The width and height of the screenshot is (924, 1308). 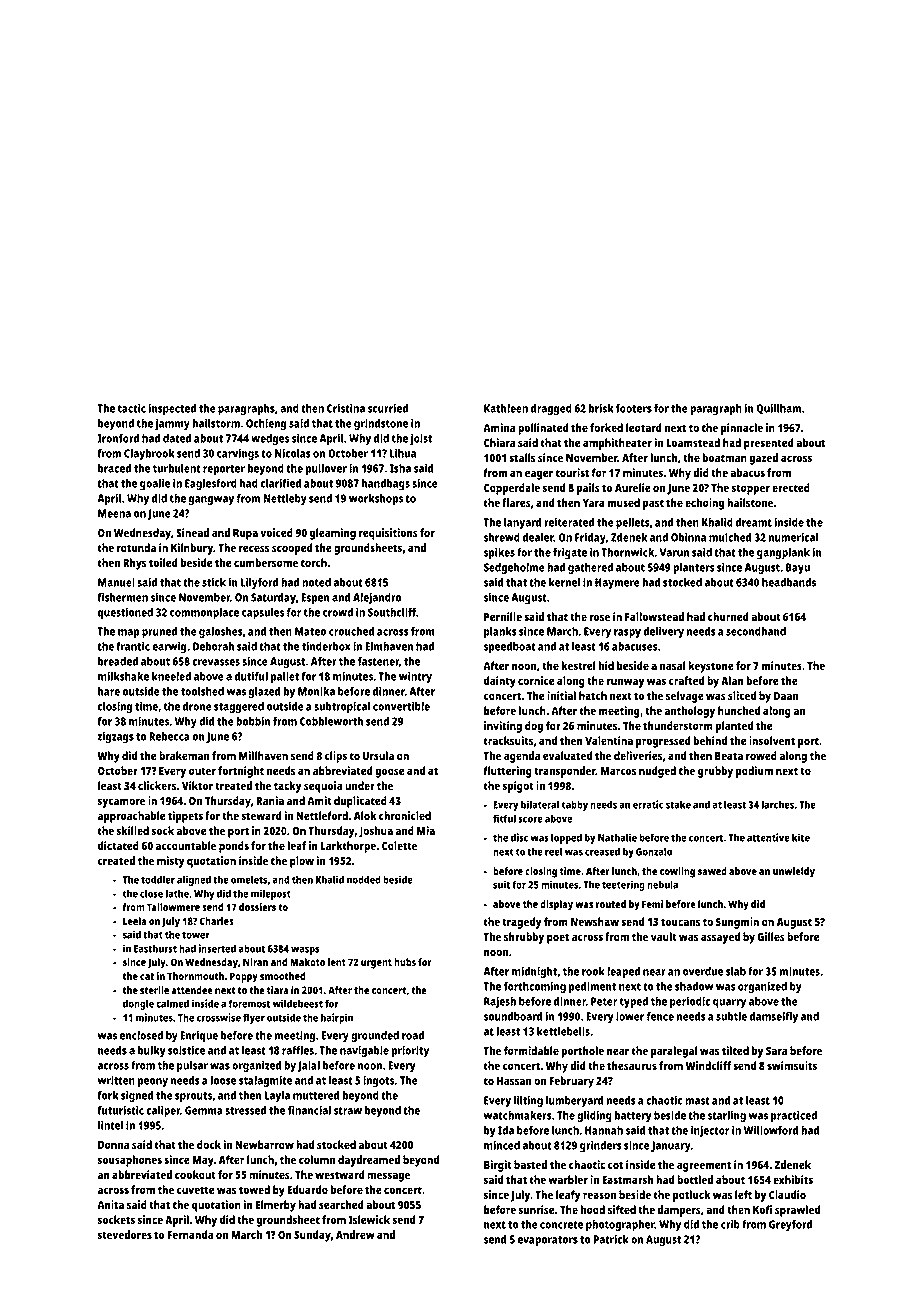 I want to click on cuvette, so click(x=196, y=1190).
